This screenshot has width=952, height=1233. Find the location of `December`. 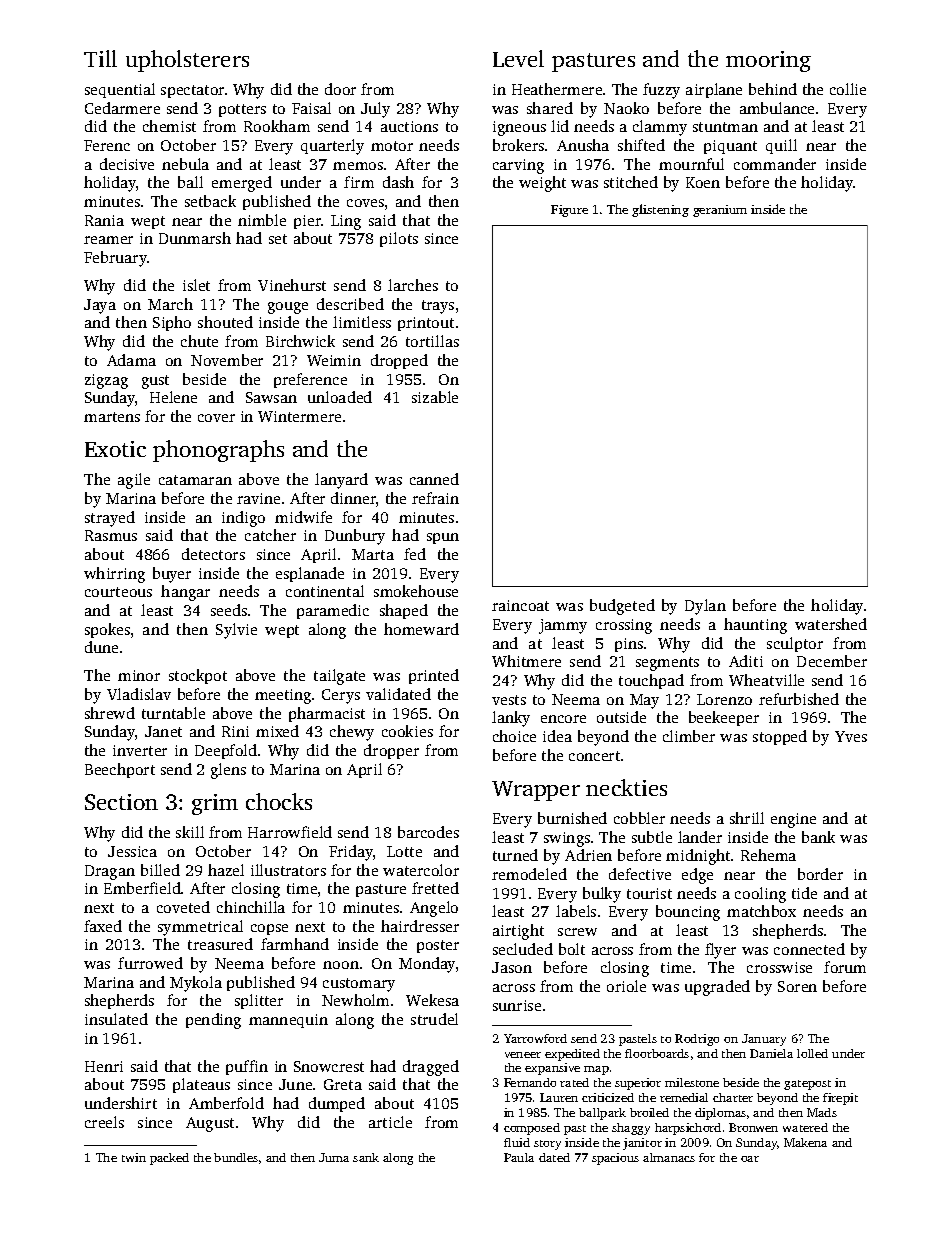

December is located at coordinates (832, 661).
